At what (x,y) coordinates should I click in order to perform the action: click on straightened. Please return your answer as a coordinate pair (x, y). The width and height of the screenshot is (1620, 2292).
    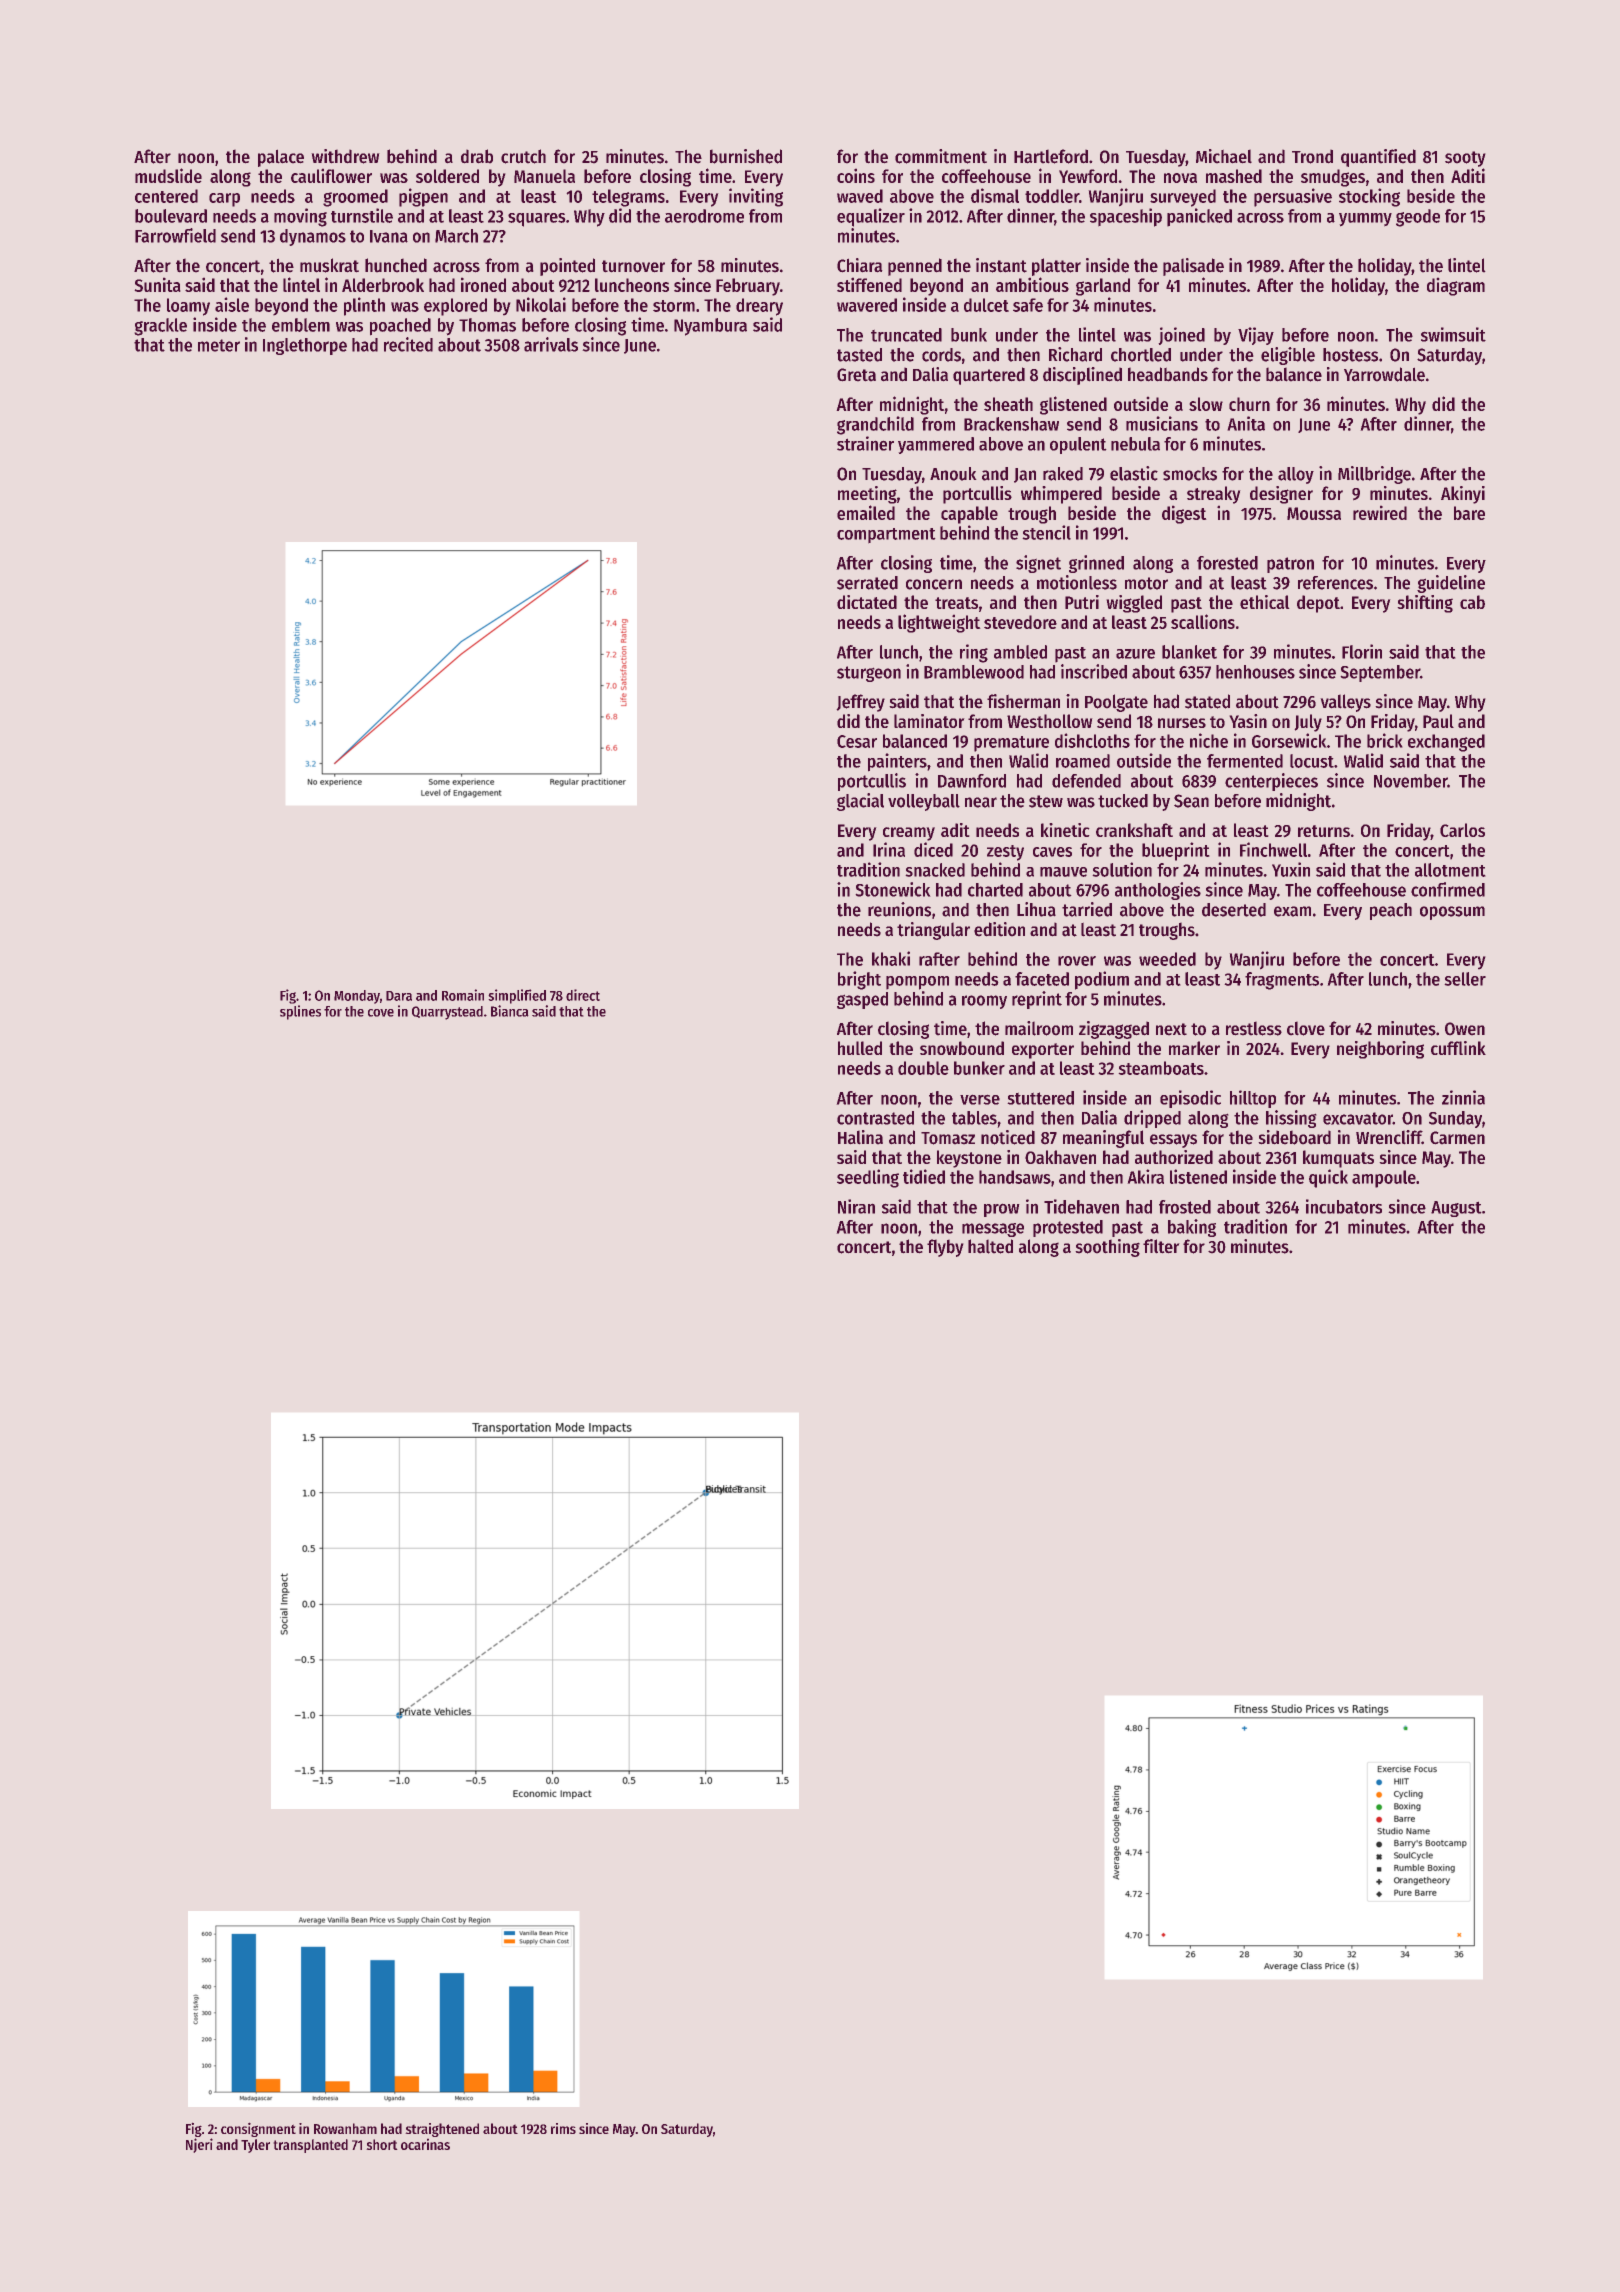
    Looking at the image, I should click on (442, 2130).
